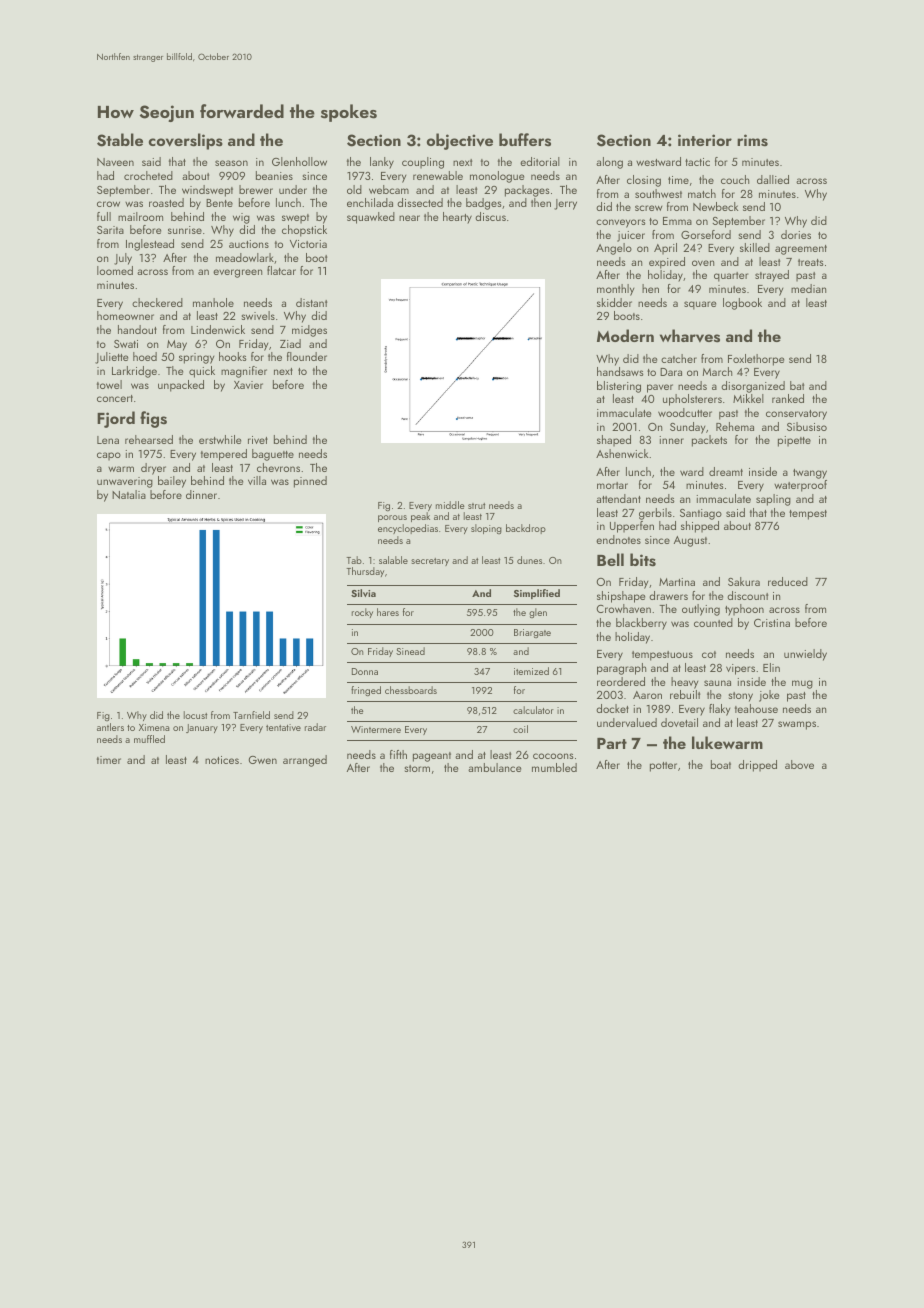  I want to click on typhoon, so click(744, 610).
